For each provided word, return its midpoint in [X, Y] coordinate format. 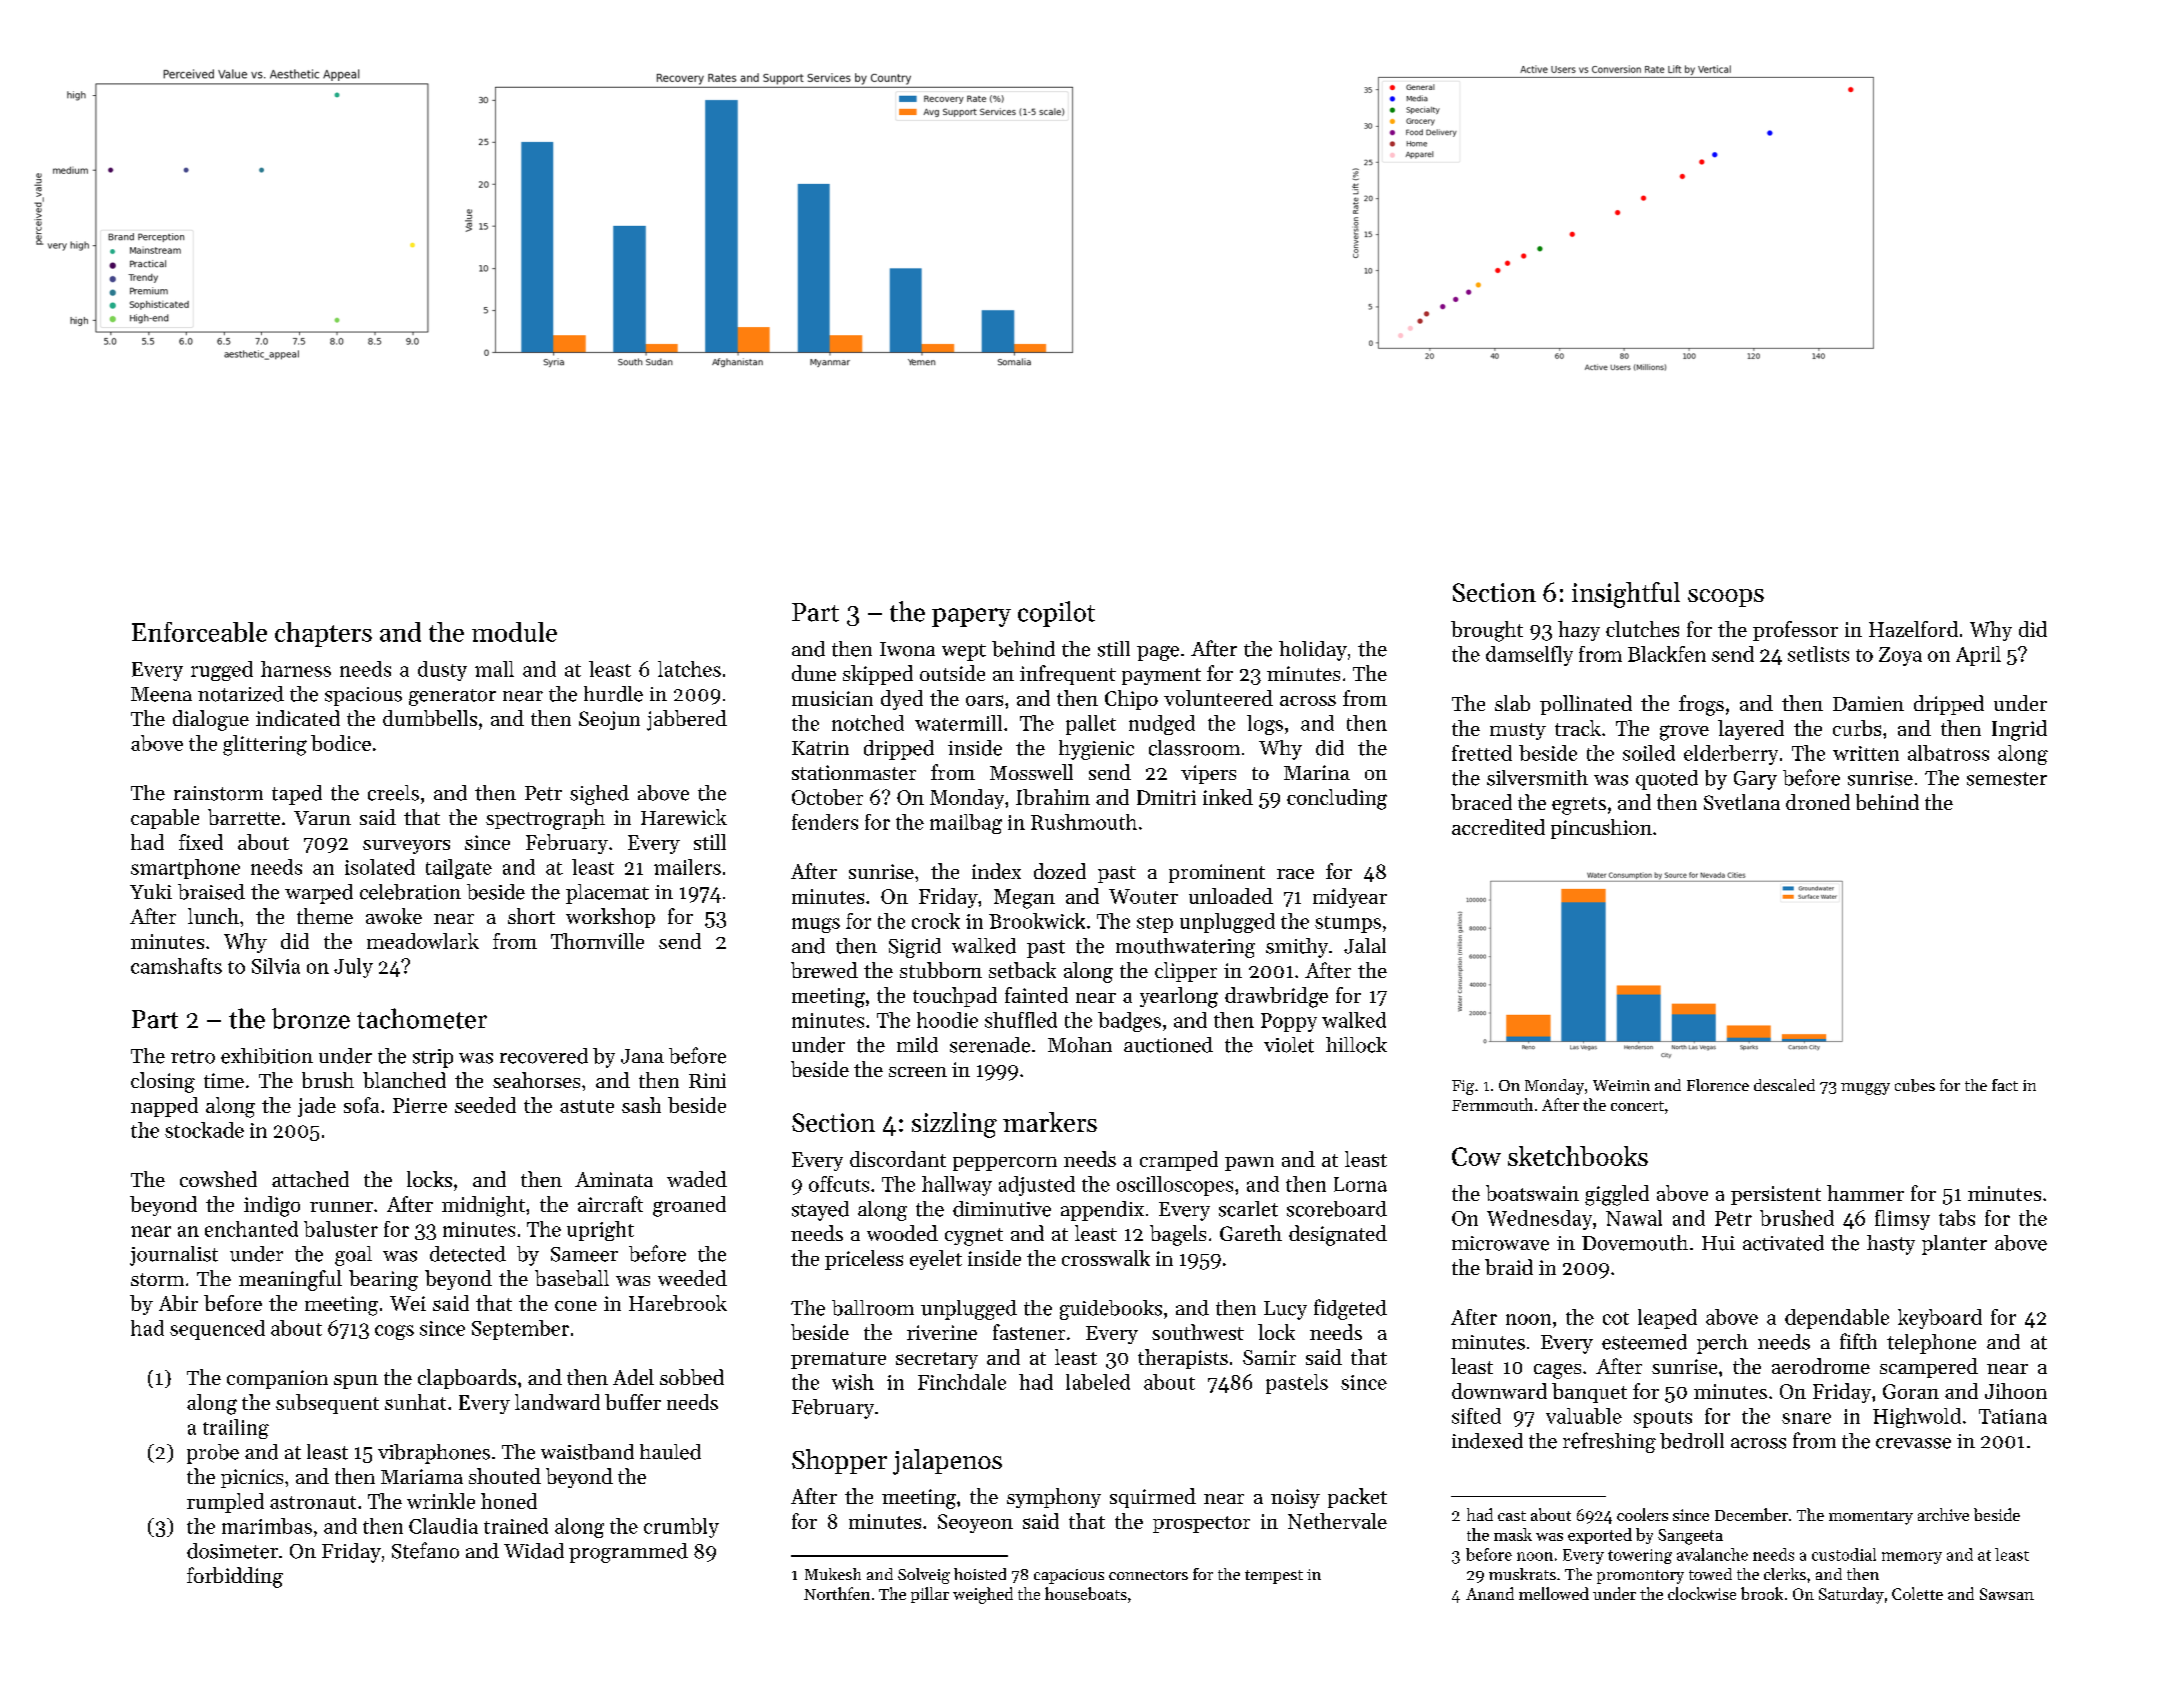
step [1155, 924]
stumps [1348, 924]
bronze [311, 1018]
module [514, 632]
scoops [1726, 598]
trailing [236, 1429]
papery [971, 617]
